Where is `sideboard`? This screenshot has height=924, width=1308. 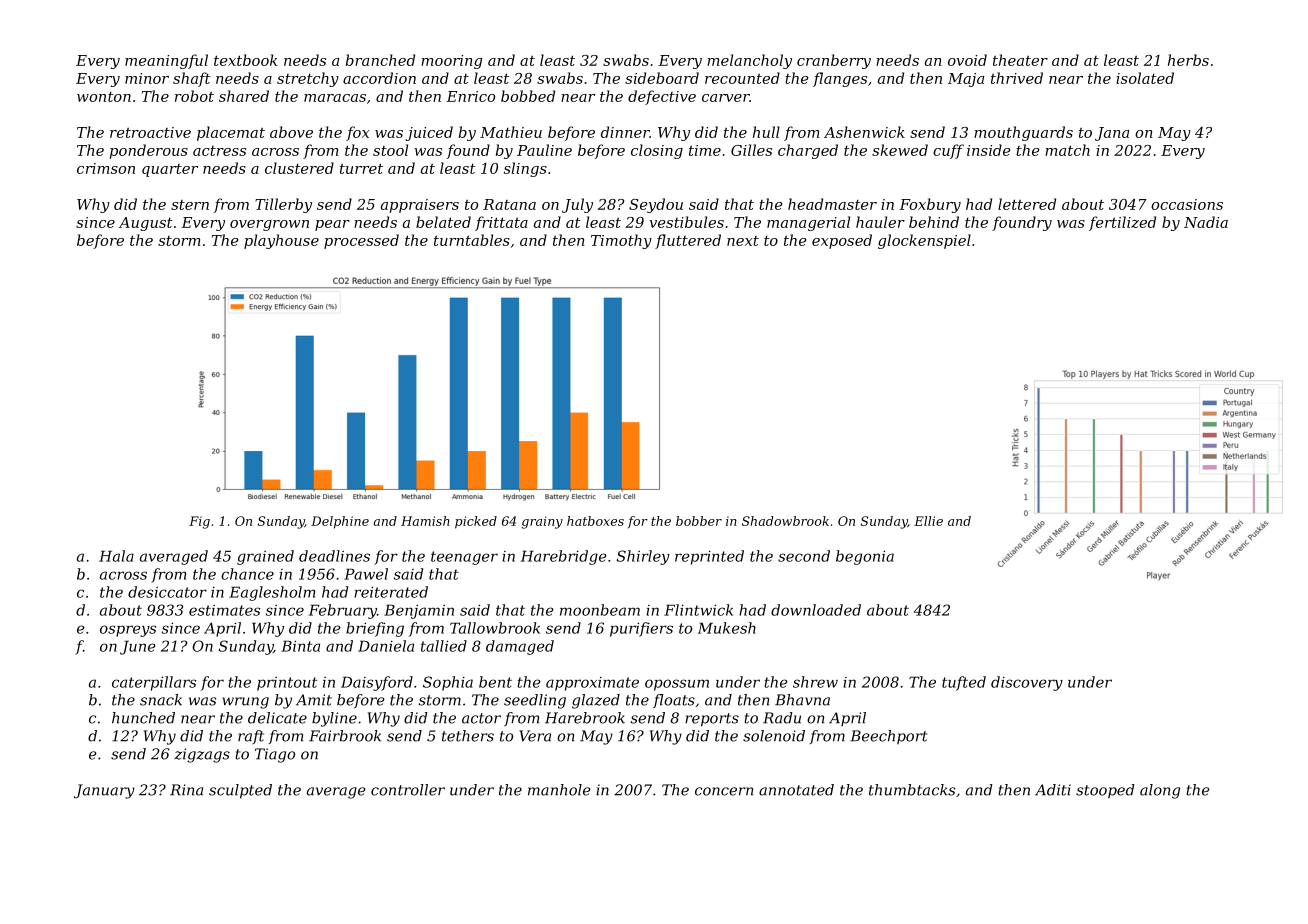 sideboard is located at coordinates (662, 78).
